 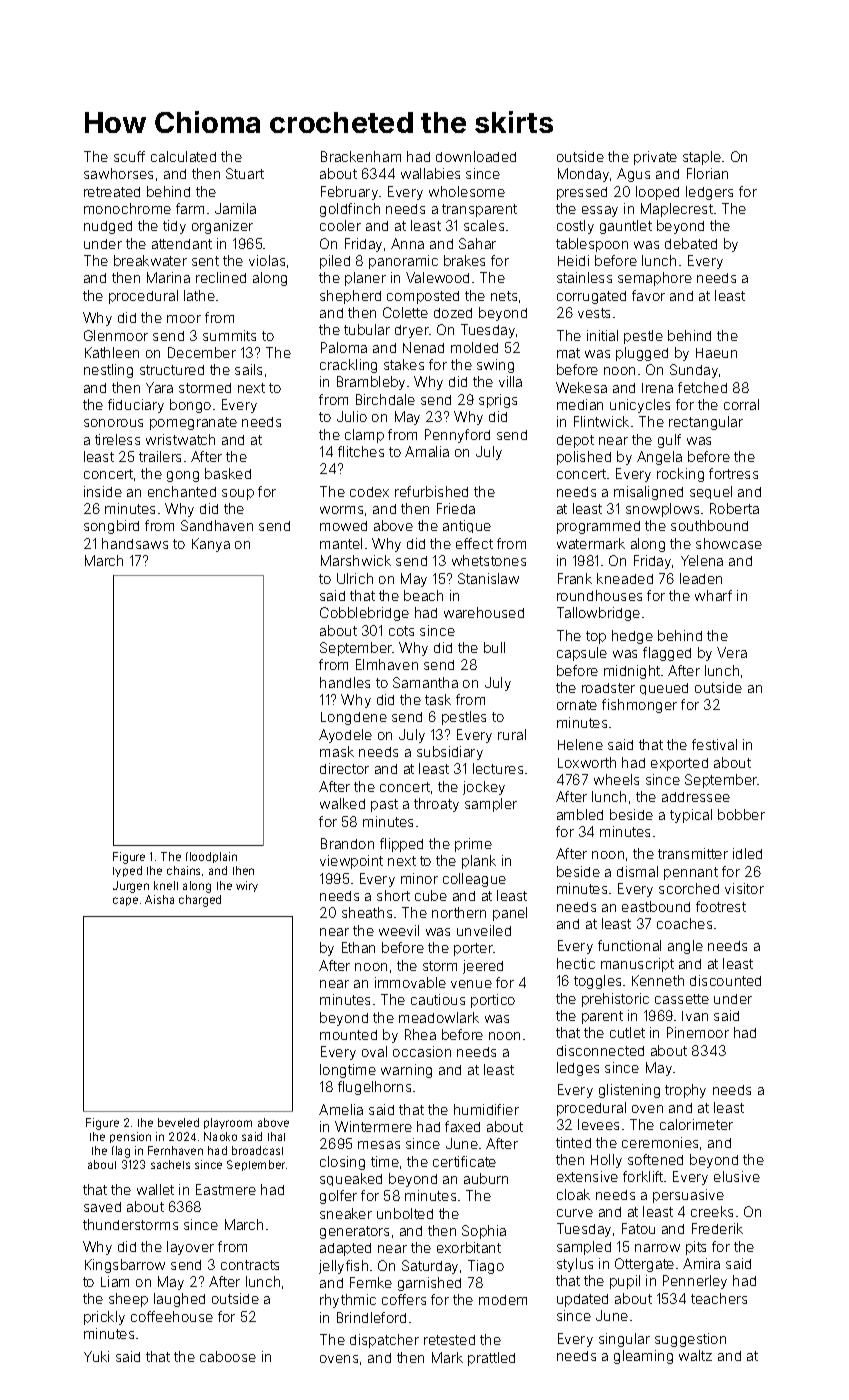 I want to click on prattled, so click(x=491, y=1359).
